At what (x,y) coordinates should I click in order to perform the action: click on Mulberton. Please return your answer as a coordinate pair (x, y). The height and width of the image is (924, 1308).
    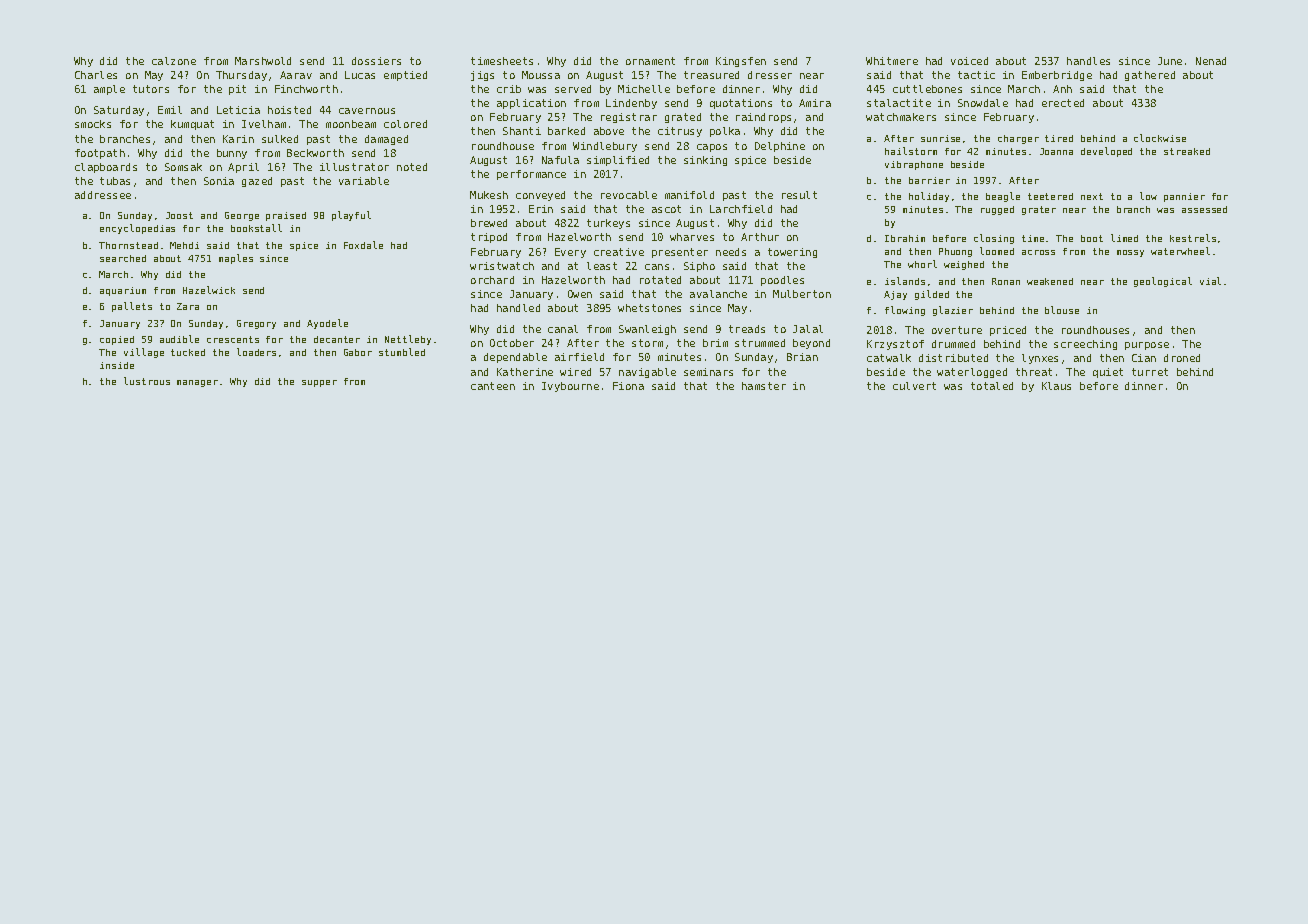
    Looking at the image, I should click on (802, 294).
